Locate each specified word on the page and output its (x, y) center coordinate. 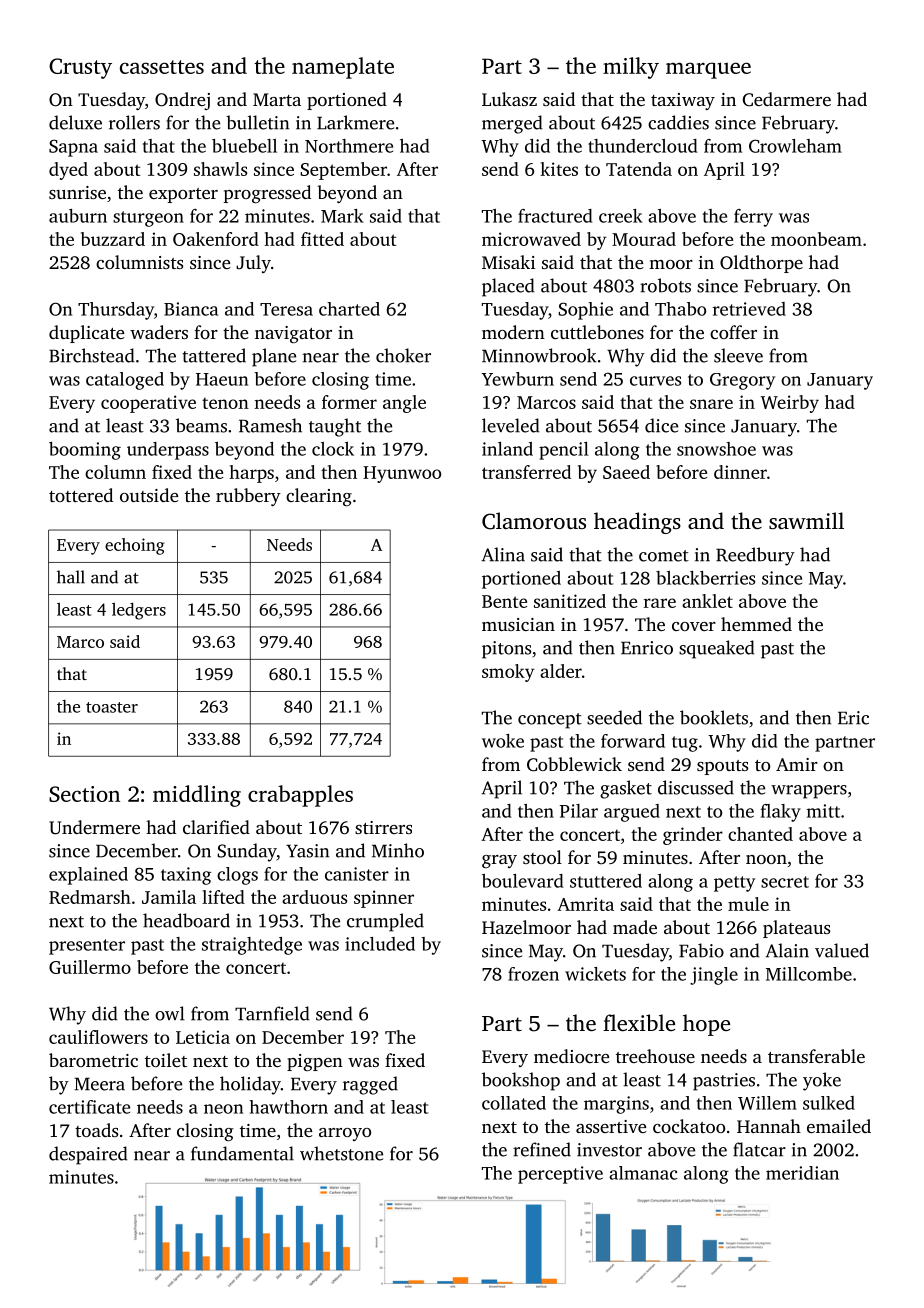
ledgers (139, 611)
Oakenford (216, 239)
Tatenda (639, 169)
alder (561, 671)
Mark (342, 216)
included (380, 944)
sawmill (806, 520)
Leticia (203, 1037)
